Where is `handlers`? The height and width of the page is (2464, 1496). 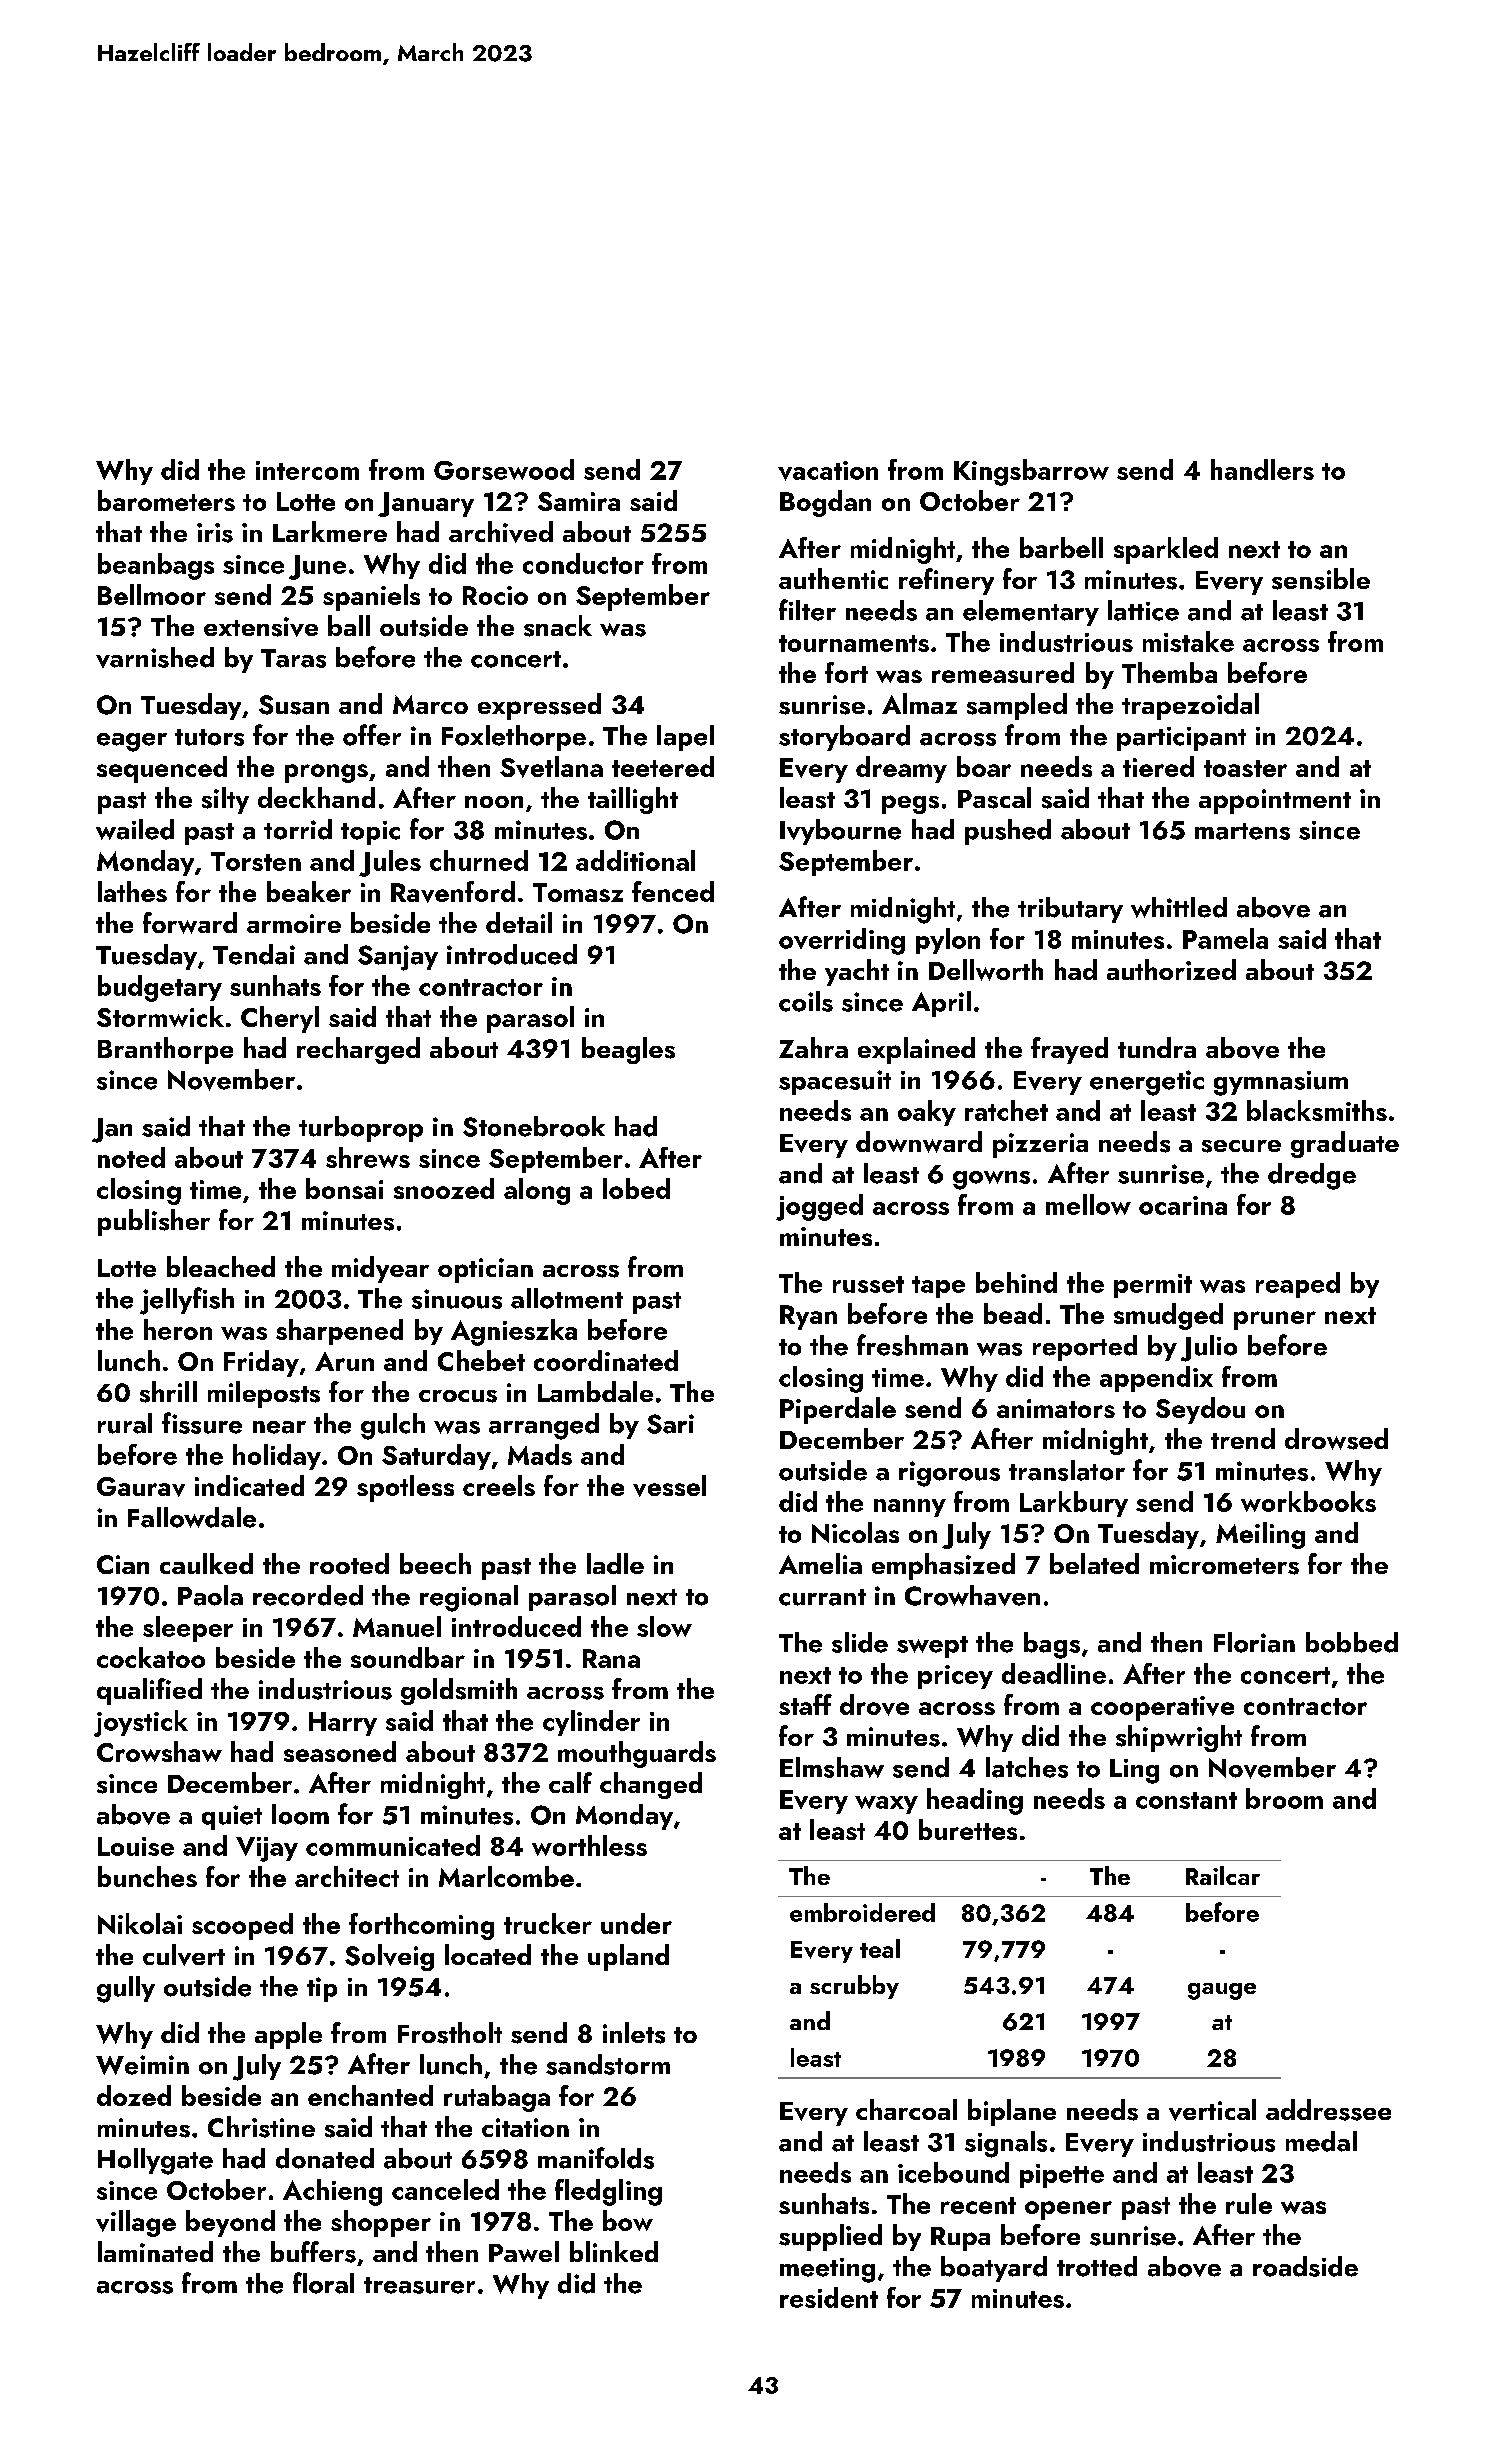 handlers is located at coordinates (1262, 469).
